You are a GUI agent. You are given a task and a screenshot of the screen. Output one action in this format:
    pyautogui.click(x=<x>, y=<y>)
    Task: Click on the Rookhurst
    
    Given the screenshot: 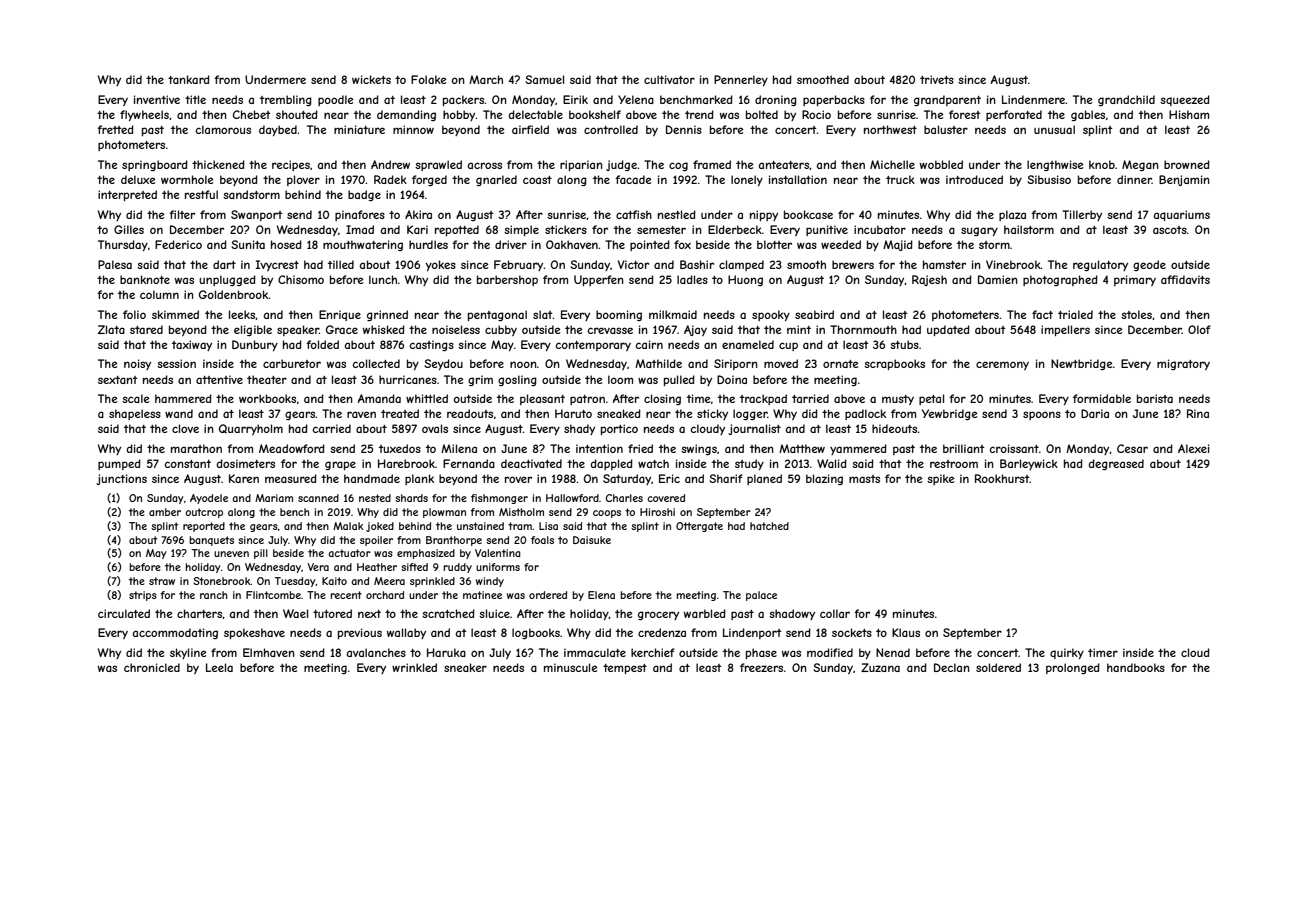 What is the action you would take?
    pyautogui.click(x=1002, y=478)
